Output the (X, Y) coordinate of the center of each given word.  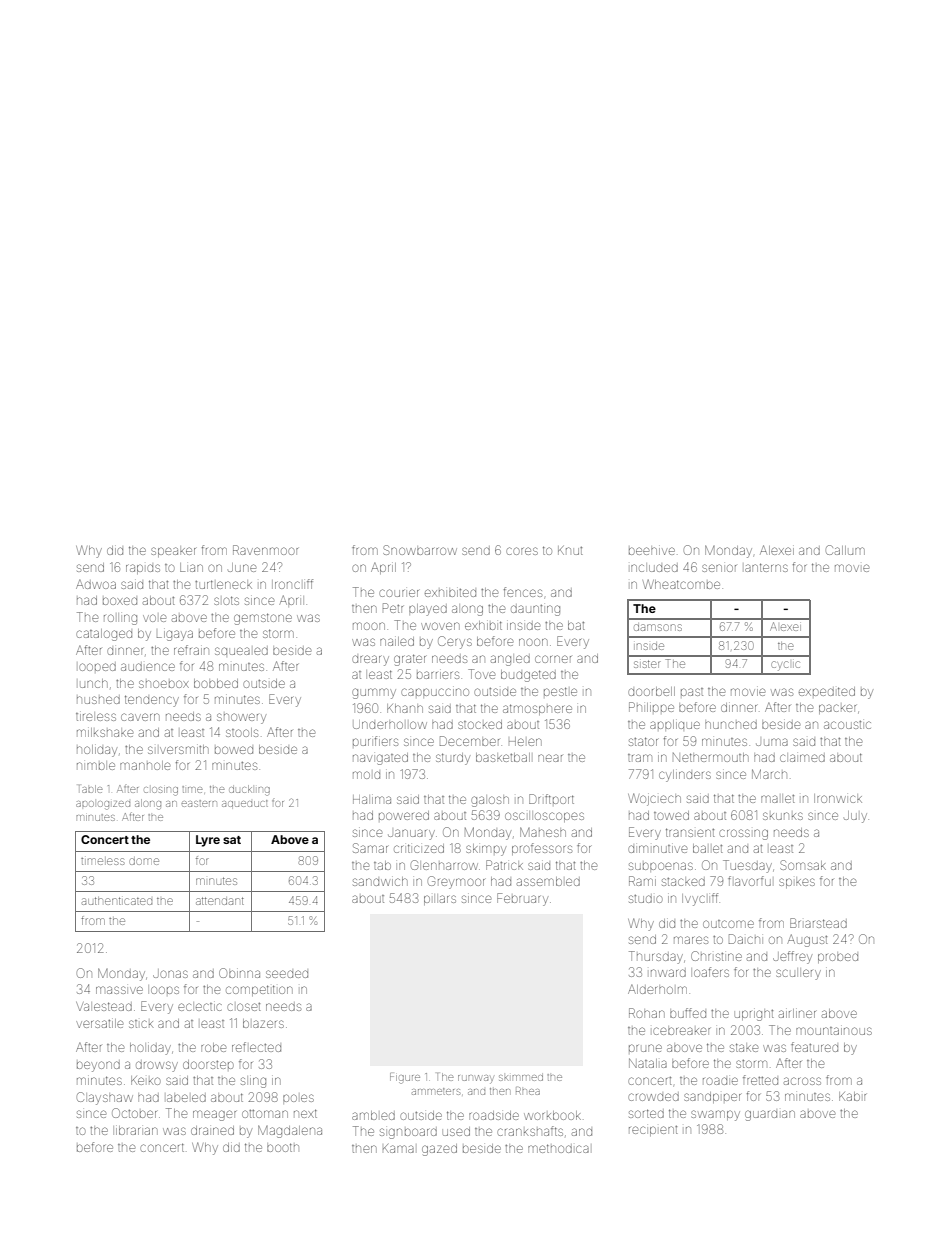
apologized (103, 805)
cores (522, 551)
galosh (490, 801)
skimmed (521, 1078)
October (134, 1113)
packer (837, 709)
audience (148, 667)
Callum (845, 550)
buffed (688, 1013)
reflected (256, 1047)
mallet (777, 799)
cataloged (104, 635)
